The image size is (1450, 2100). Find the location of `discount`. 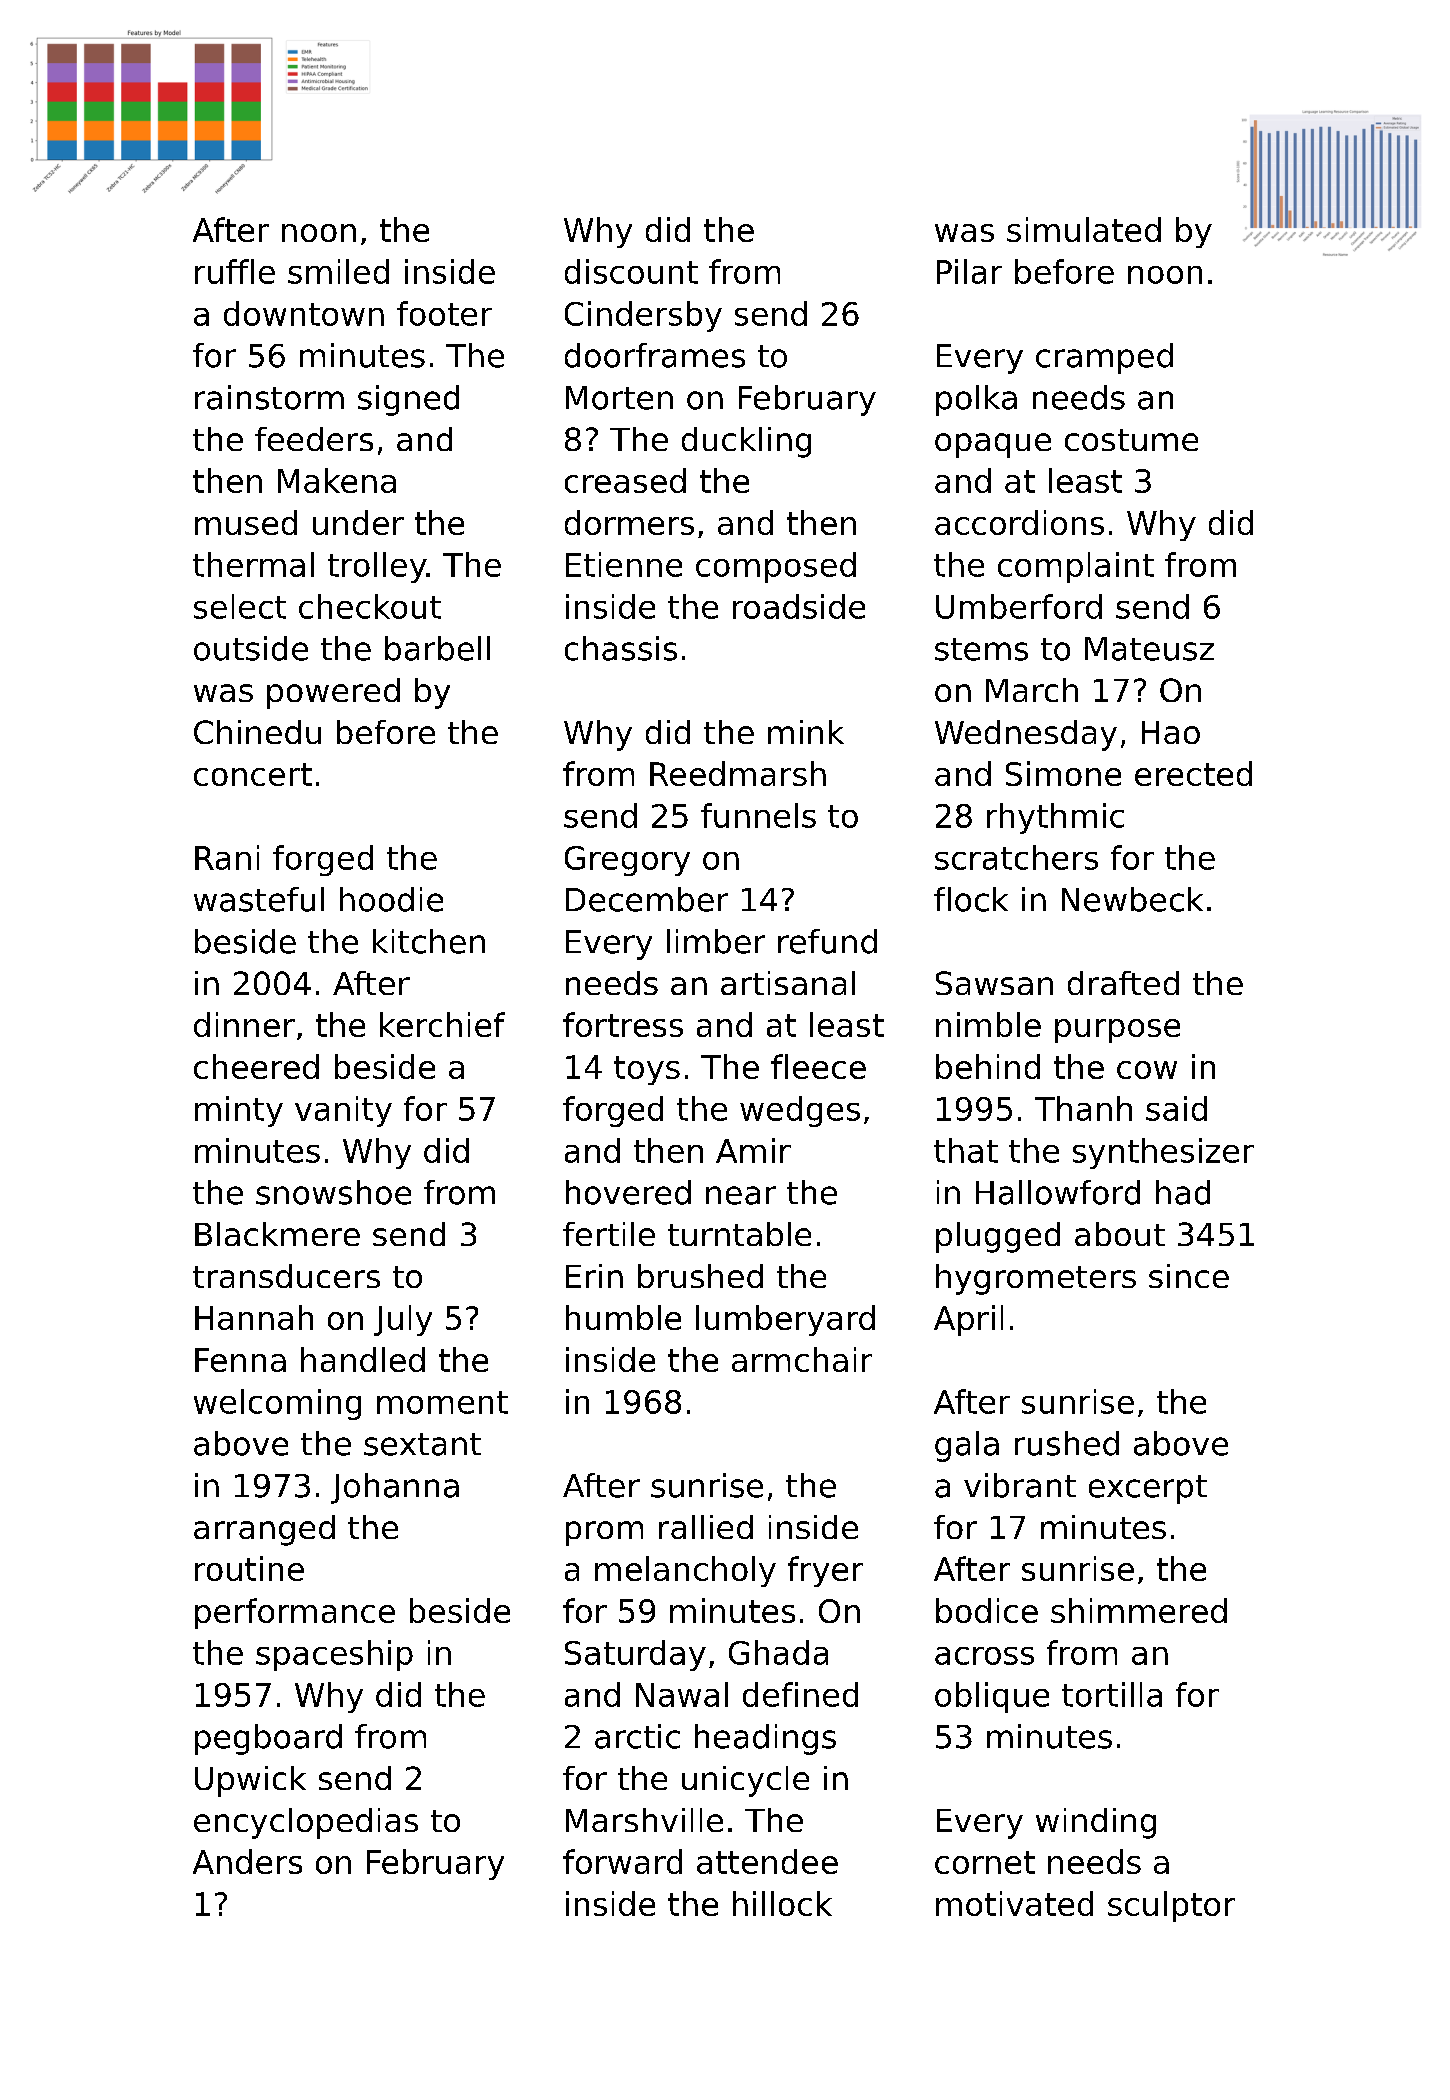

discount is located at coordinates (631, 271).
